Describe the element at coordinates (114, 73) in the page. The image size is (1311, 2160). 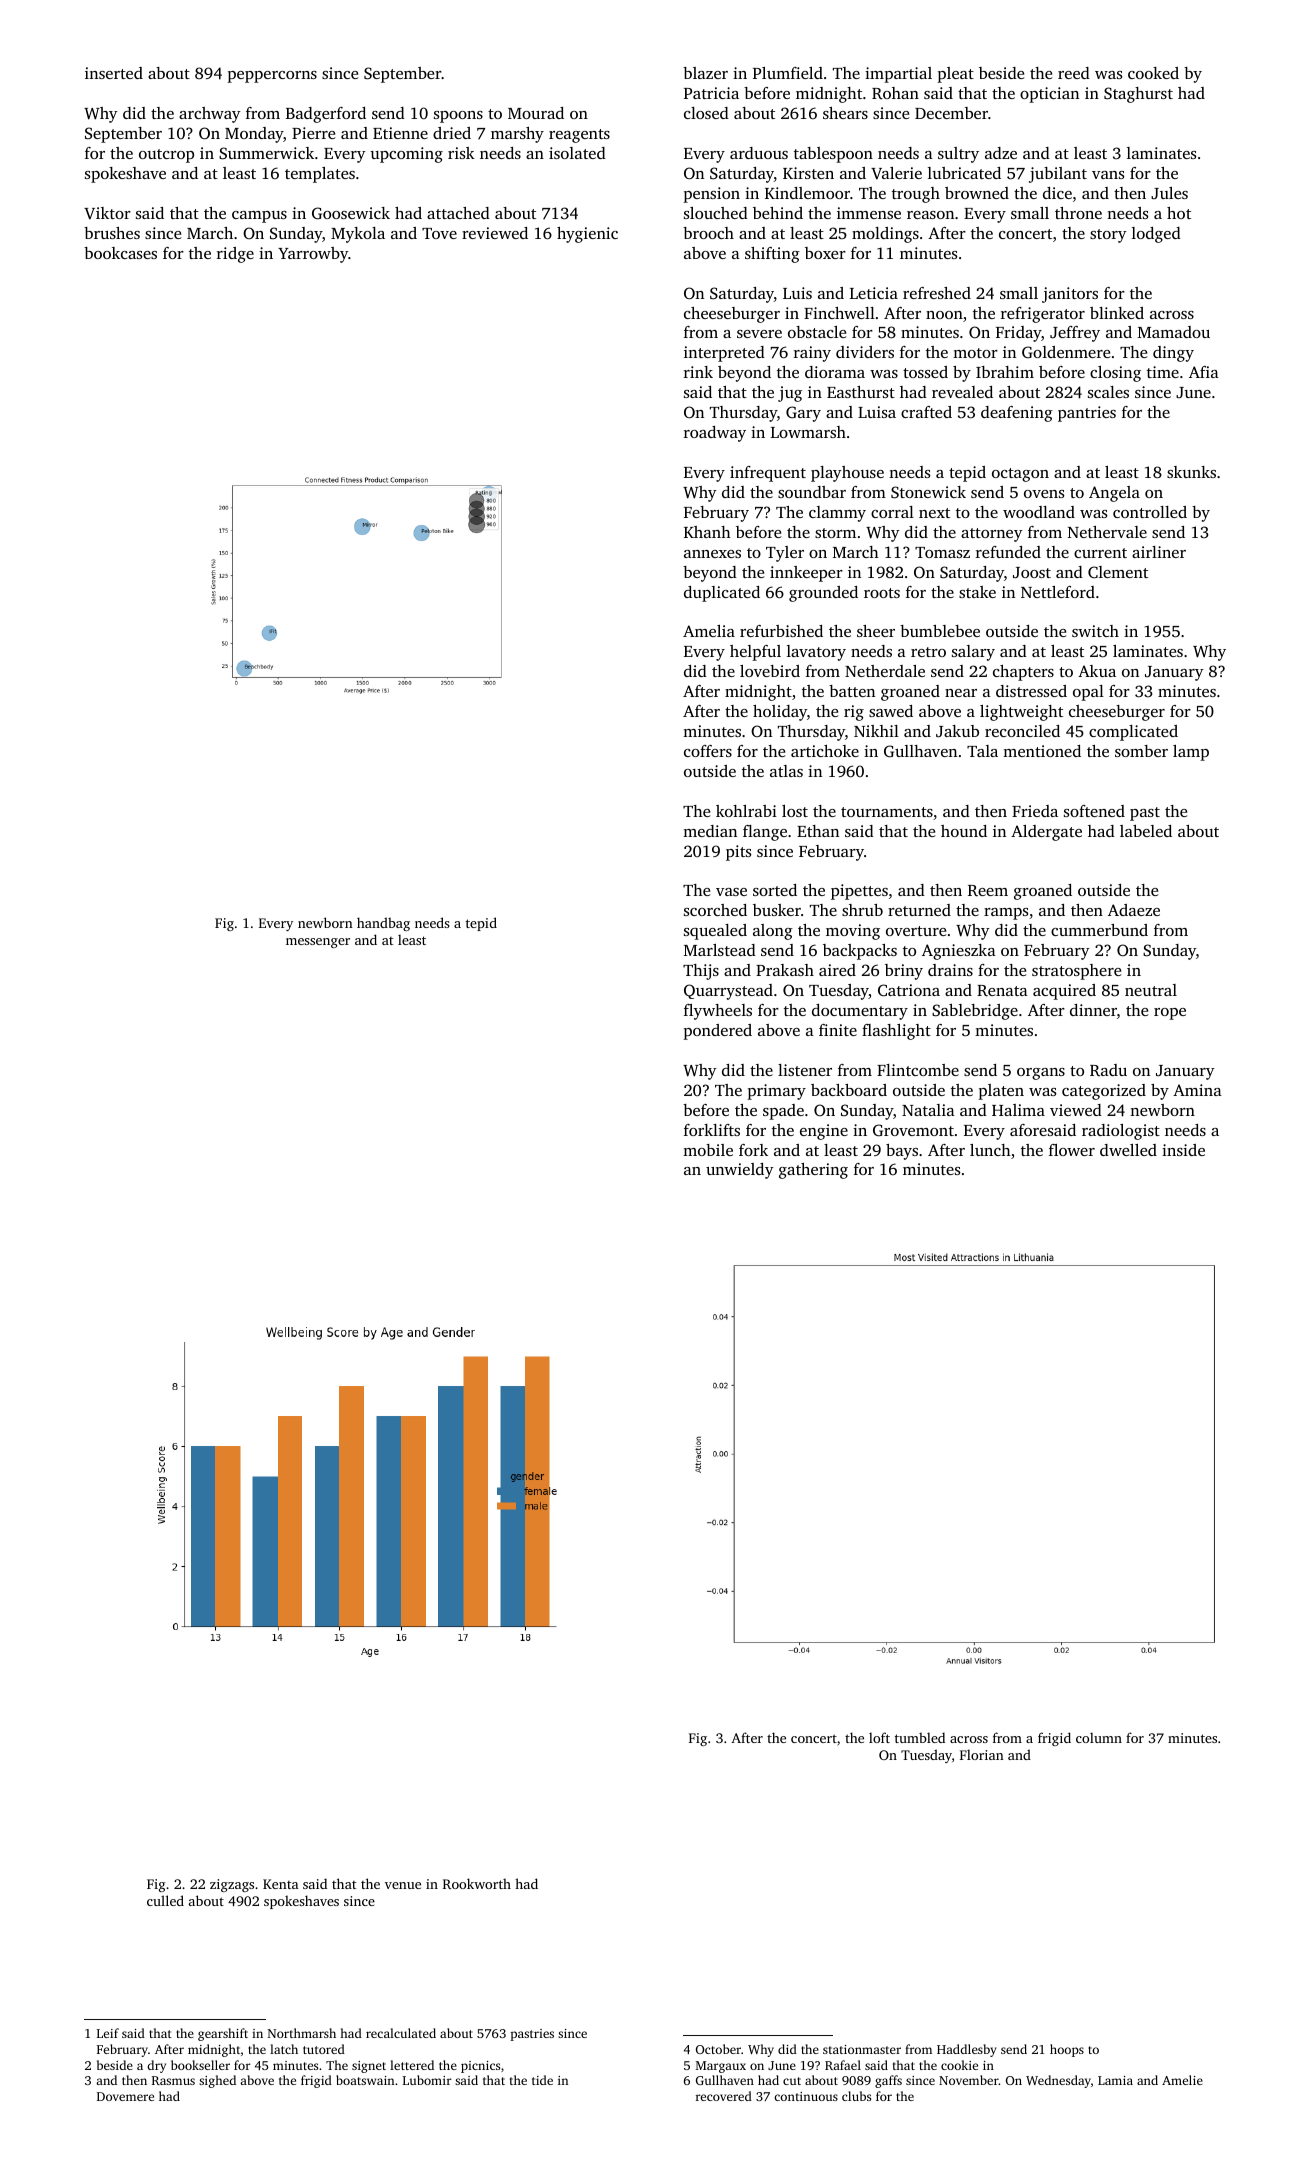
I see `inserted` at that location.
